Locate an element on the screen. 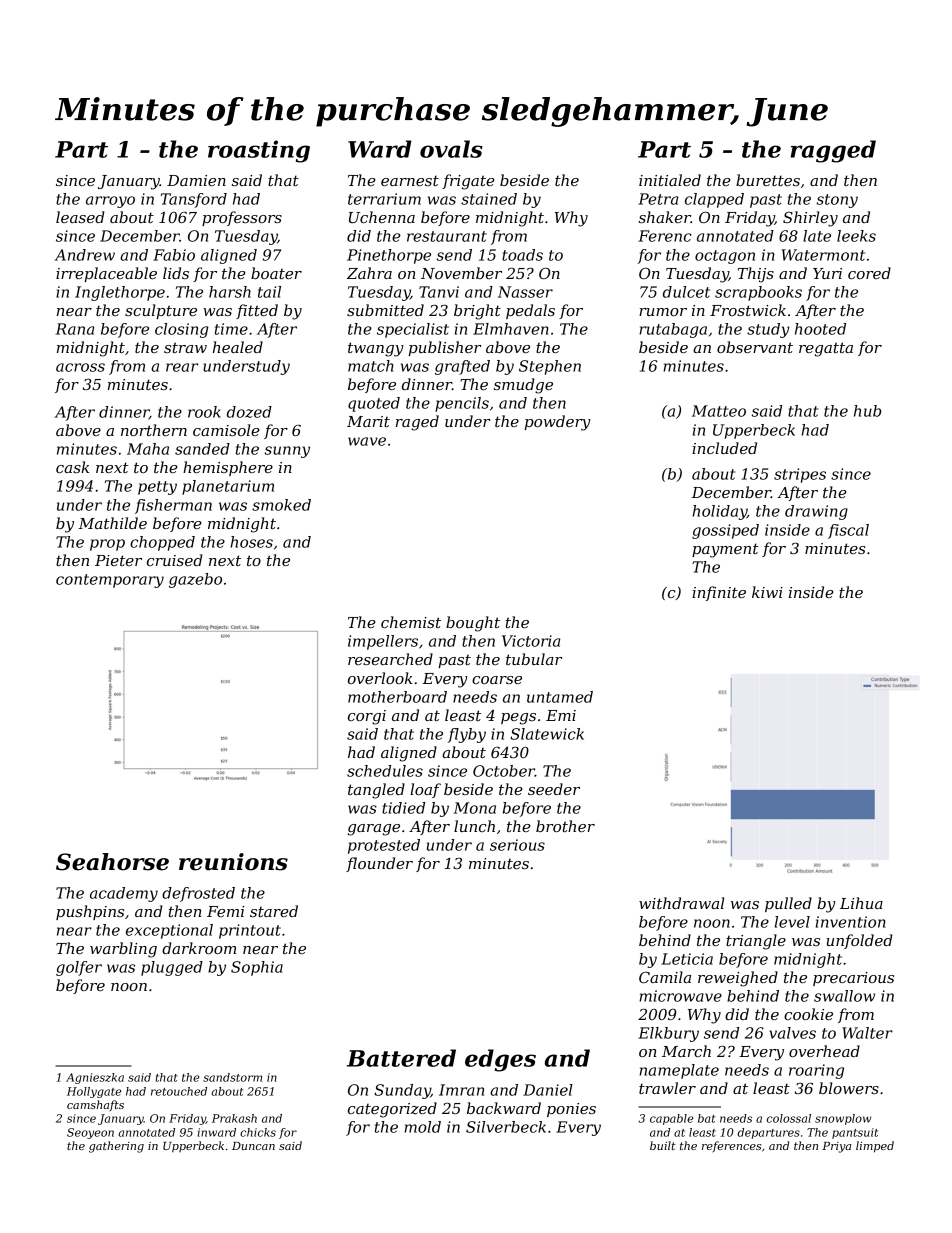  arroyo is located at coordinates (110, 202).
